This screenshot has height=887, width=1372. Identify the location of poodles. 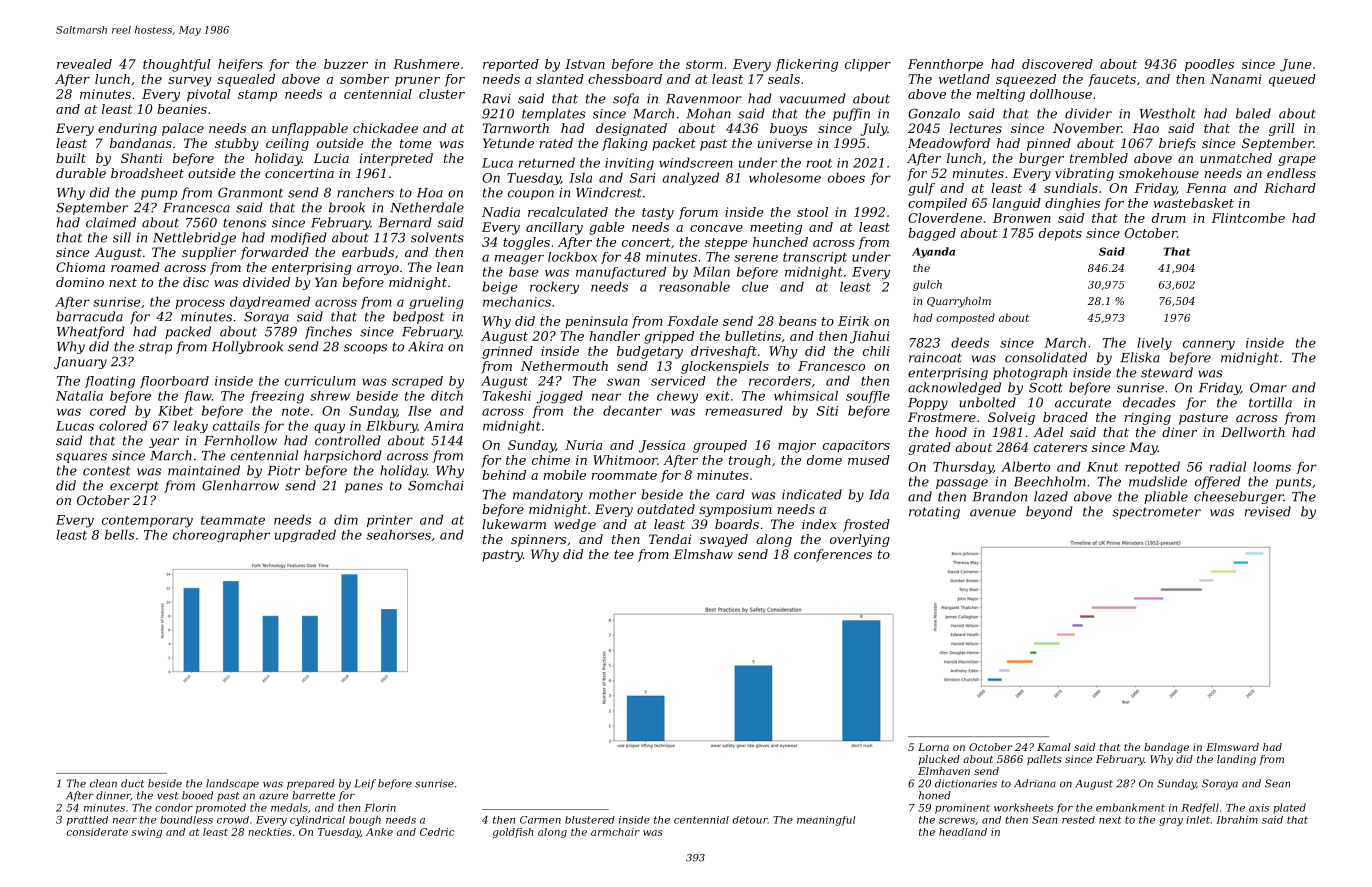
(1209, 65).
